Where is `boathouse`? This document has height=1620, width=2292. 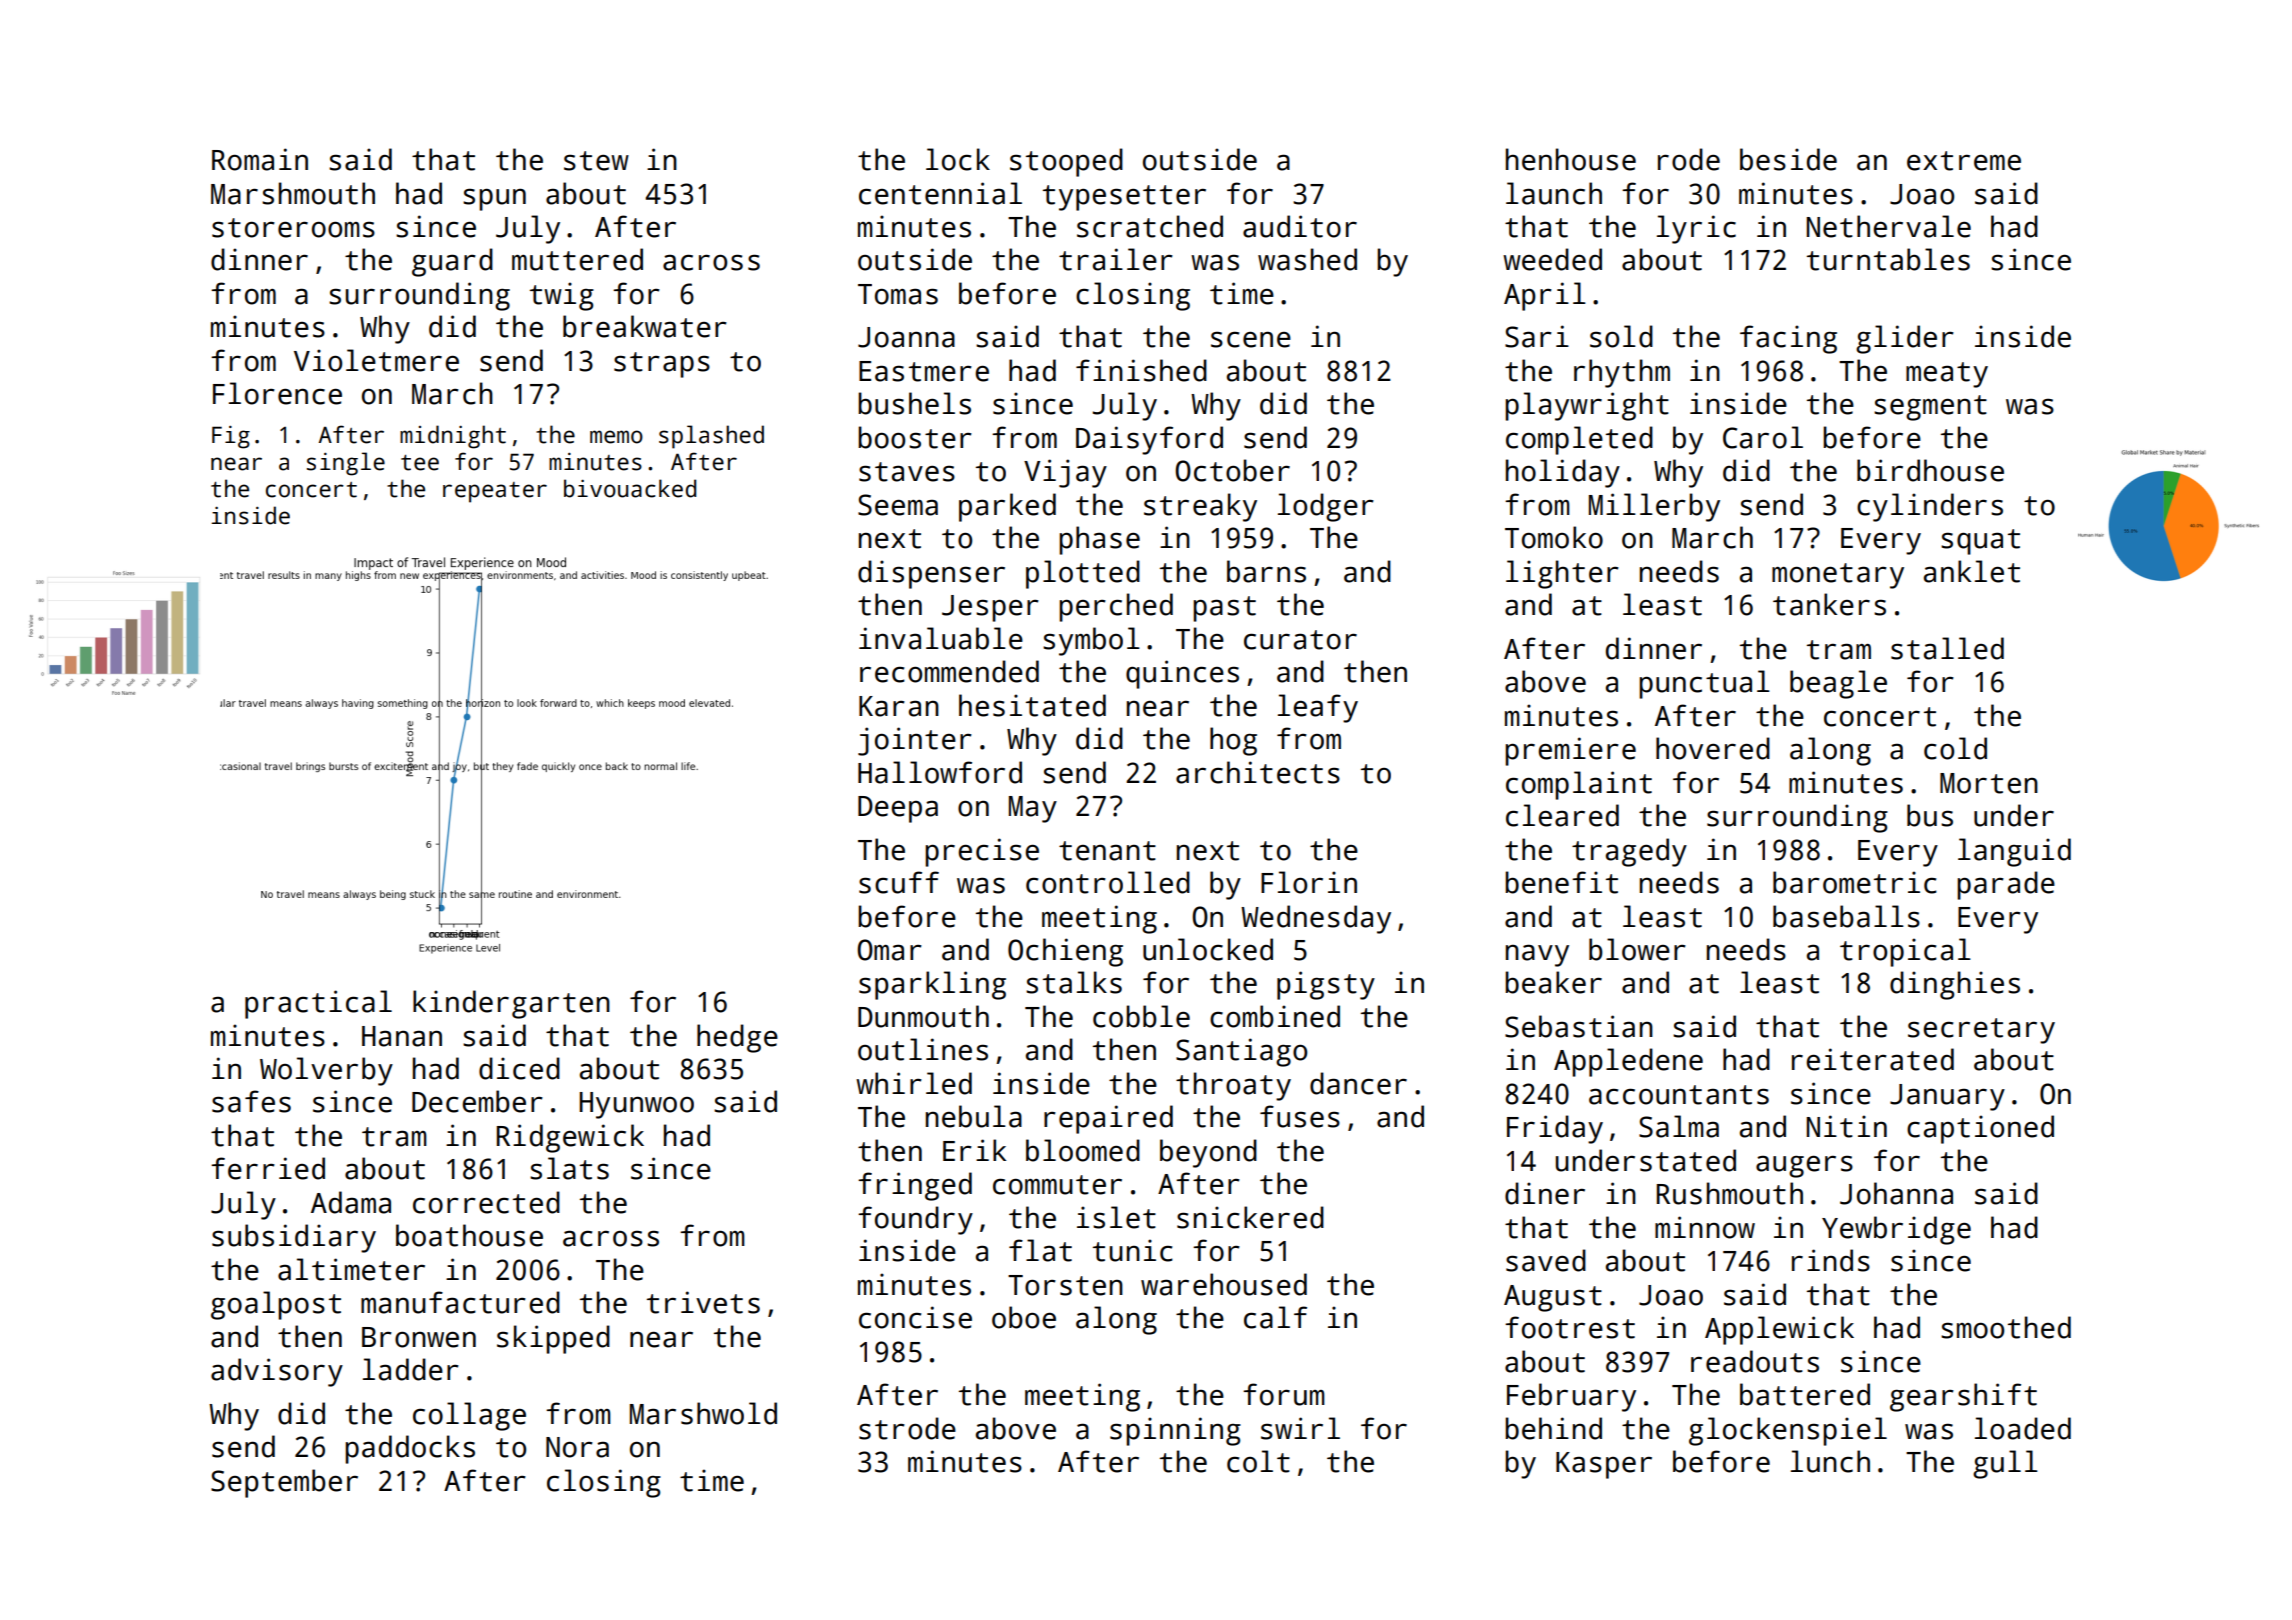
boathouse is located at coordinates (469, 1235).
